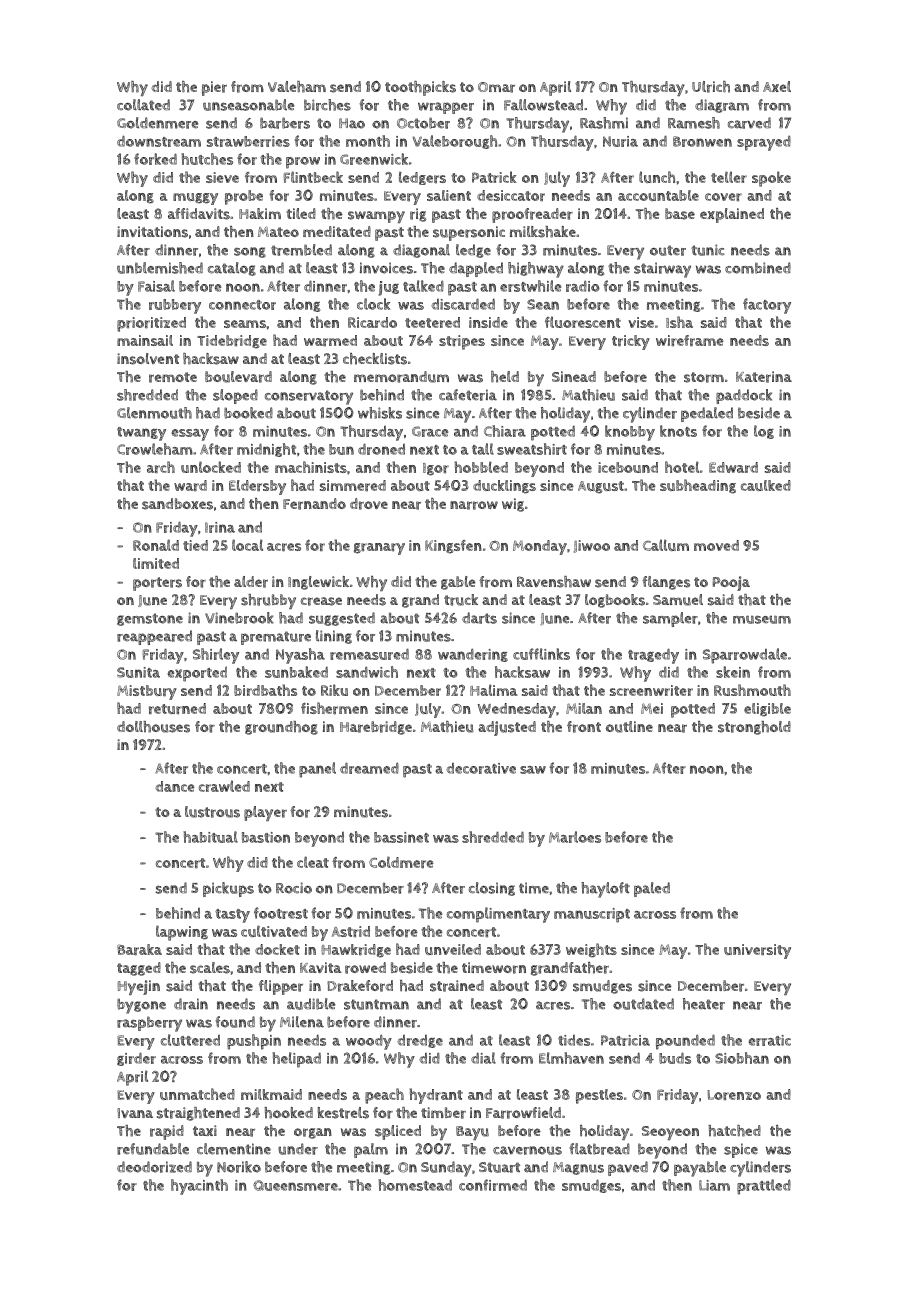 The height and width of the document is (1316, 908). I want to click on hyacinth, so click(199, 1187).
